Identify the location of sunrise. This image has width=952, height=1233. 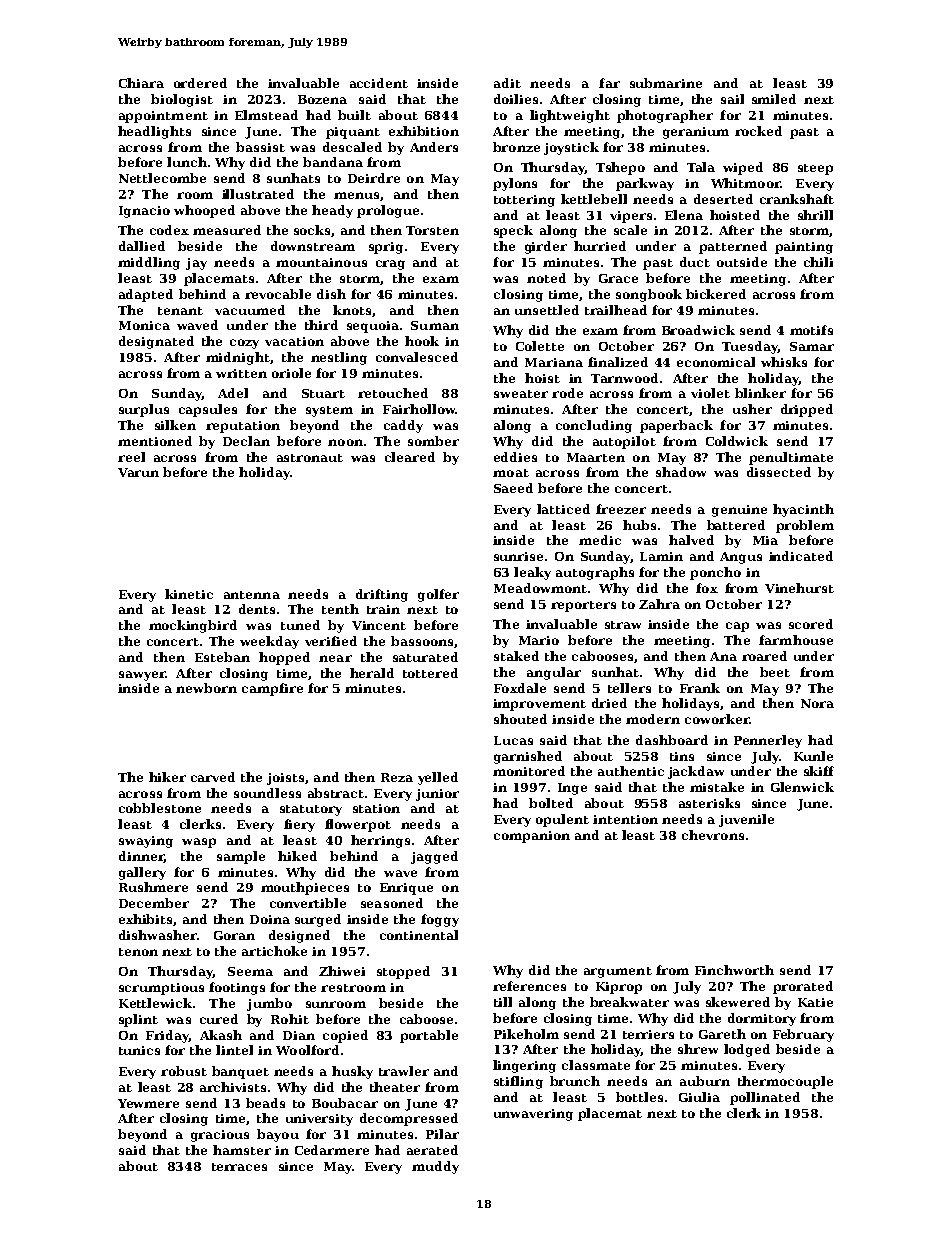
(518, 556).
